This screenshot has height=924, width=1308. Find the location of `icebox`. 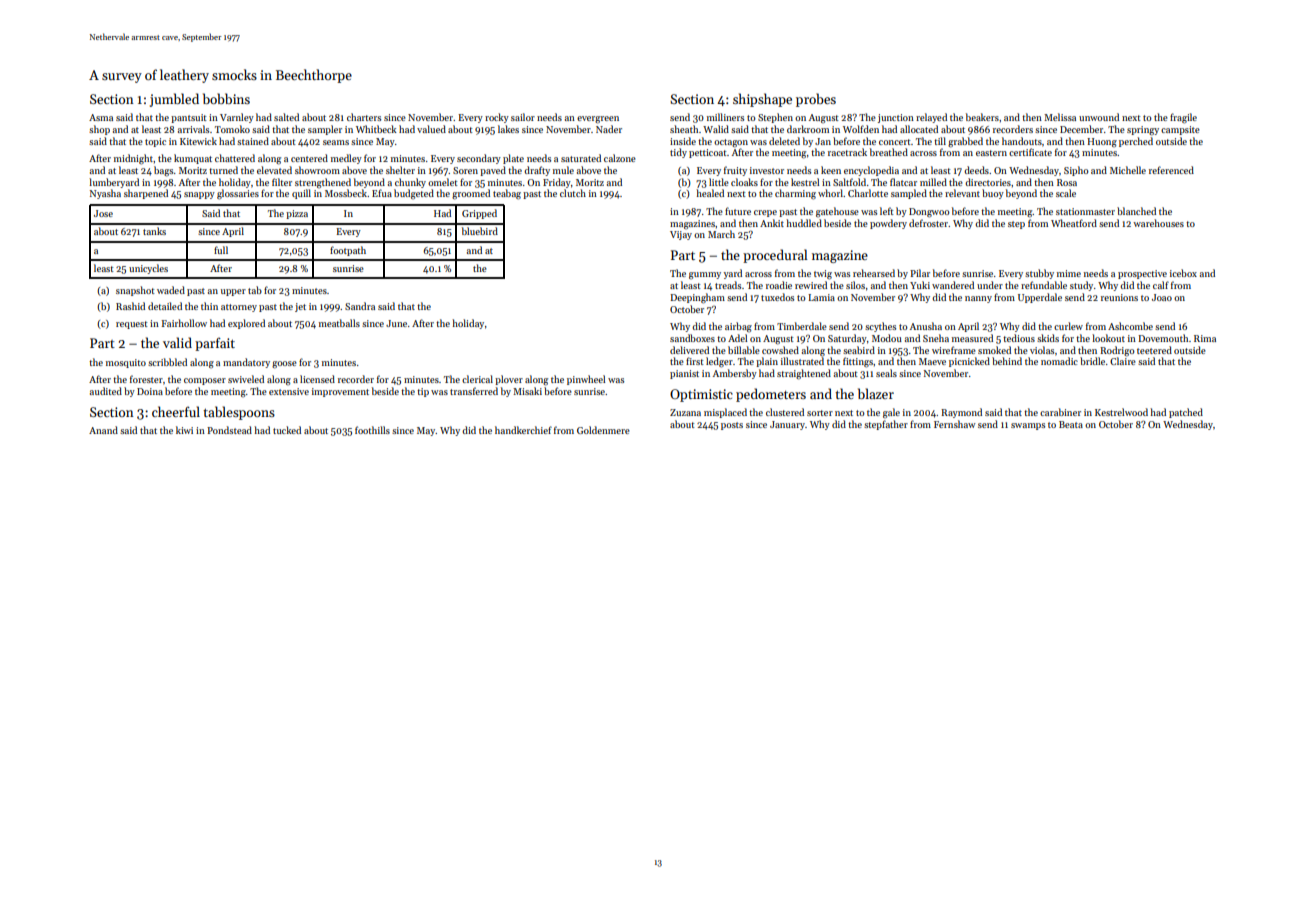

icebox is located at coordinates (1183, 273).
